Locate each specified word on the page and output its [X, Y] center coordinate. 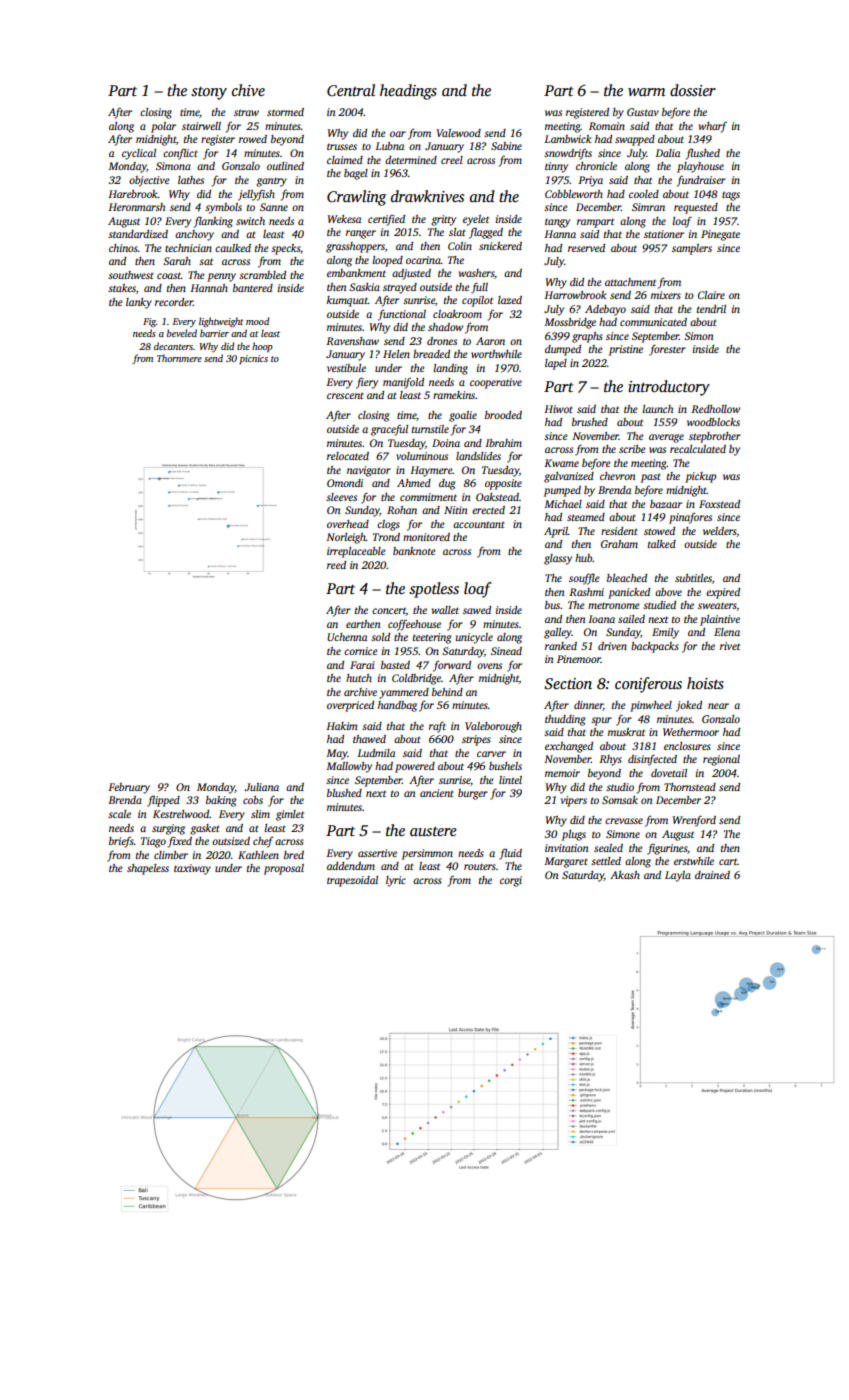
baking [221, 801]
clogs [388, 525]
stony [209, 93]
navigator [369, 471]
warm [646, 92]
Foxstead [719, 504]
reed [336, 565]
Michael [563, 504]
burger [473, 794]
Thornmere [179, 358]
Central [351, 90]
